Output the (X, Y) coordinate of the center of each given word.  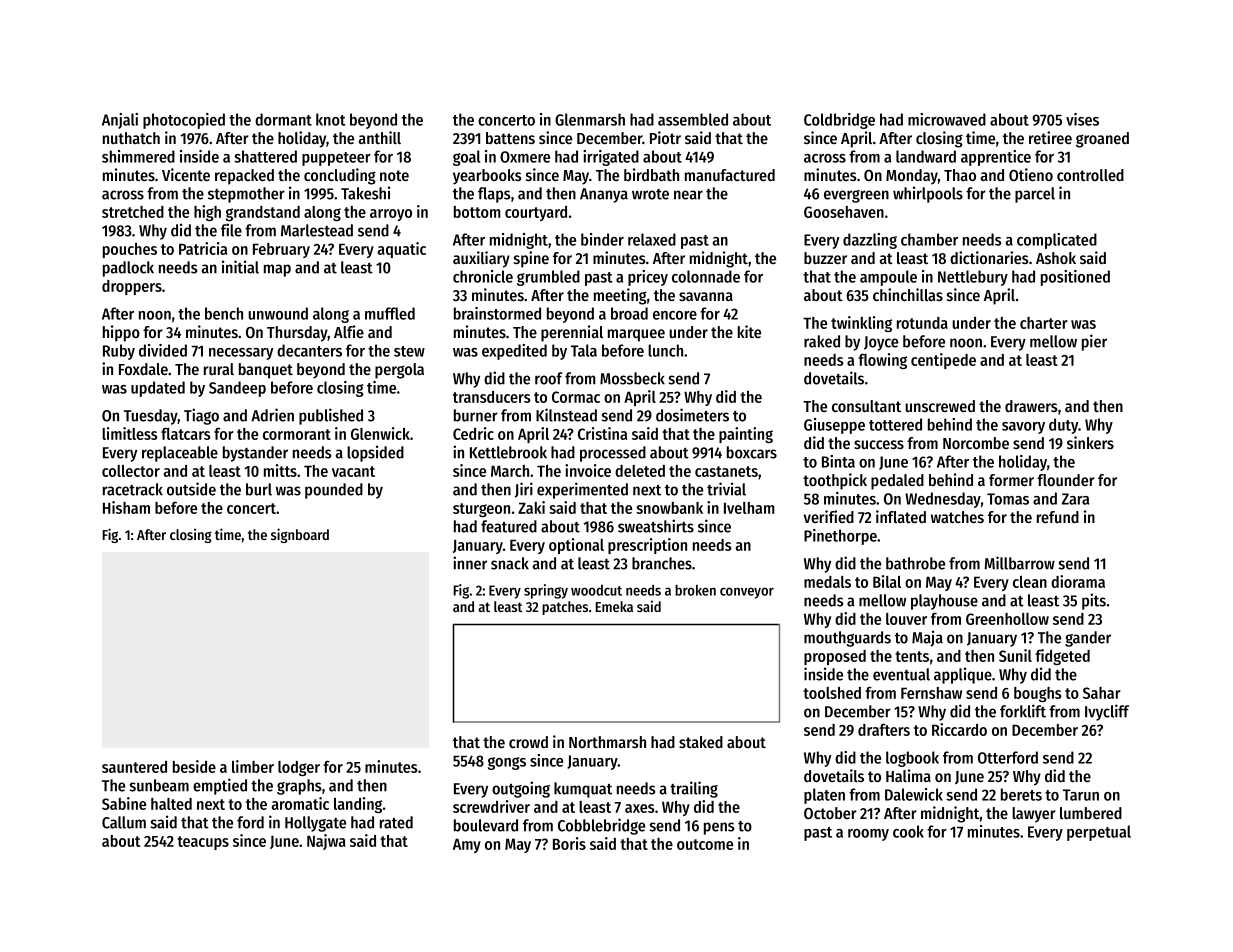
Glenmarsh (590, 119)
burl (259, 489)
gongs (507, 763)
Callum (124, 822)
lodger (299, 768)
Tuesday (151, 417)
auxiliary (481, 259)
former (1011, 480)
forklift (1023, 711)
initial (240, 267)
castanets (726, 471)
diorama (1078, 581)
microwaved (947, 119)
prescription (647, 546)
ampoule (888, 278)
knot (330, 119)
